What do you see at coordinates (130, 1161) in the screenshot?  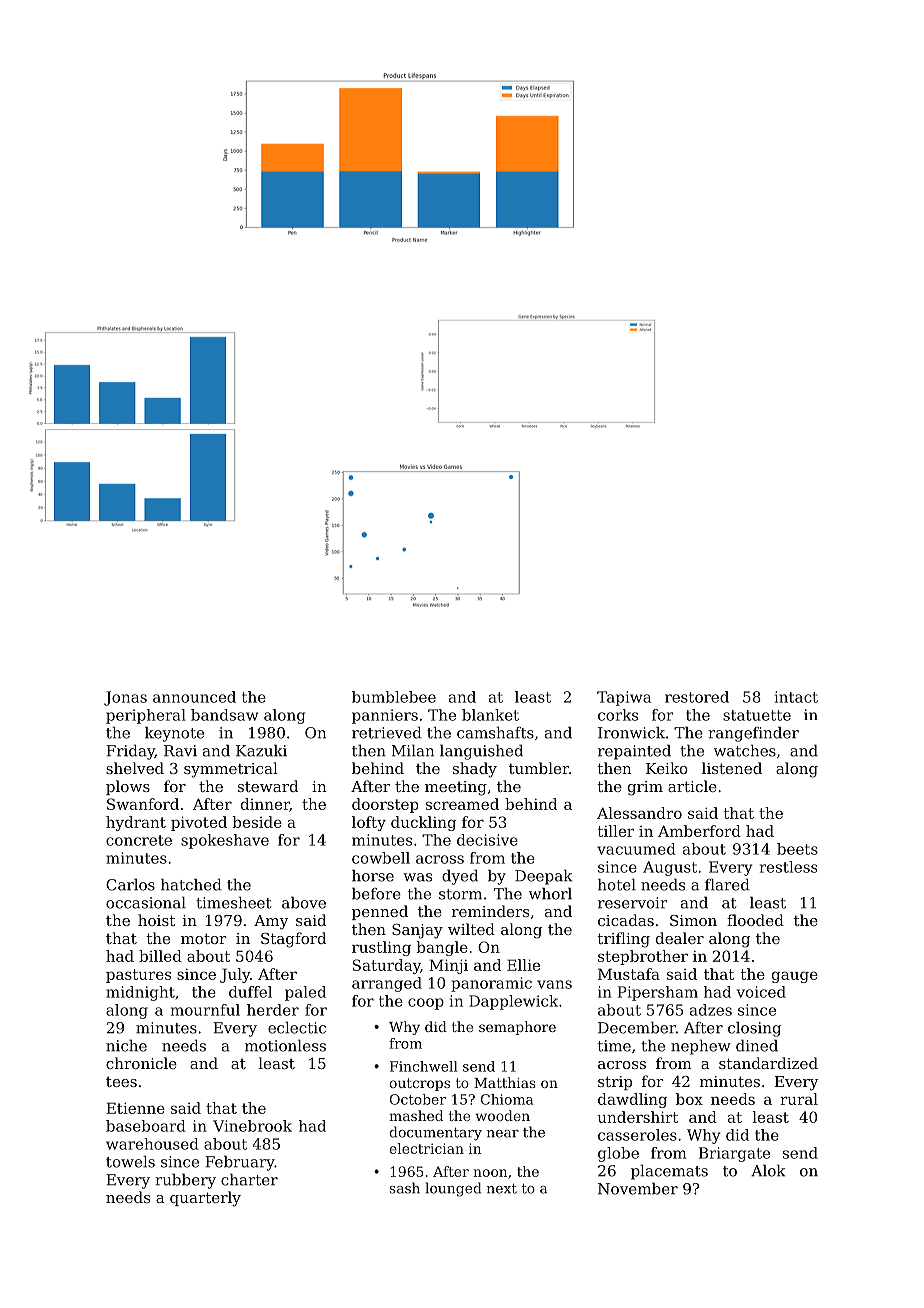 I see `towels` at bounding box center [130, 1161].
